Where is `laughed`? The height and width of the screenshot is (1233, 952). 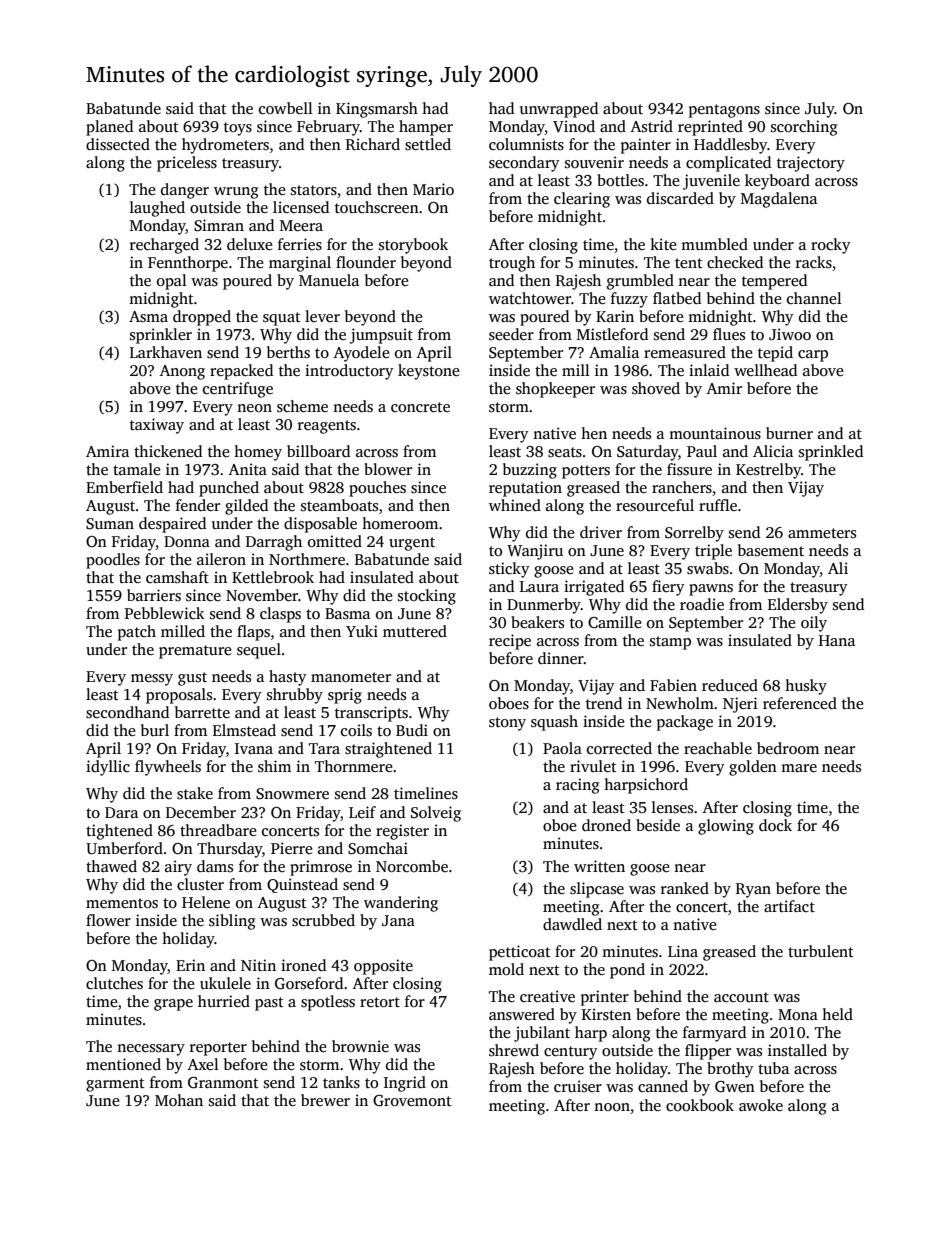 laughed is located at coordinates (157, 209).
